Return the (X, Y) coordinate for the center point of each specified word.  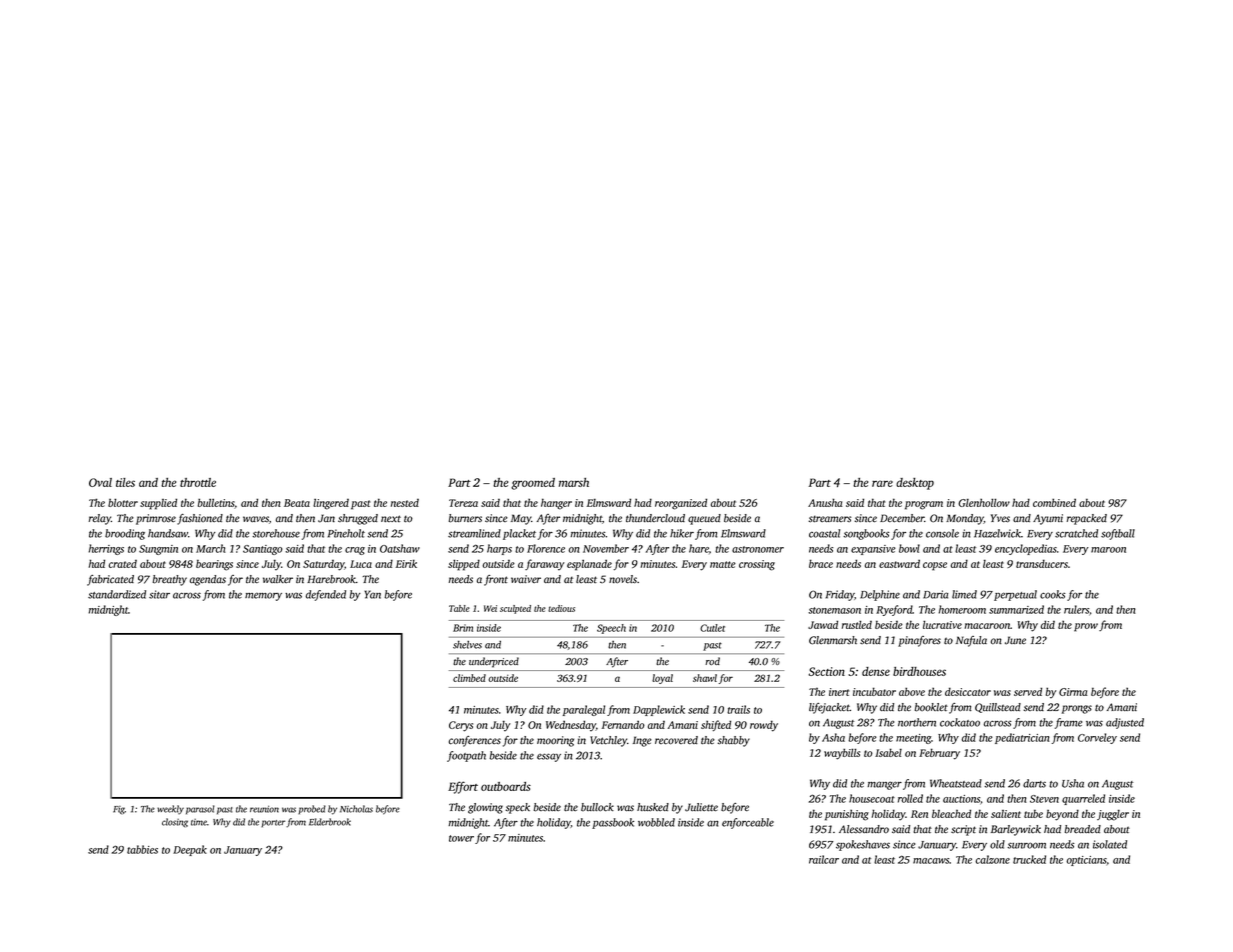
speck (517, 808)
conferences (475, 741)
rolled (910, 798)
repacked (1087, 519)
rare (882, 483)
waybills (842, 754)
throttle (198, 482)
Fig (119, 810)
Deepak (190, 850)
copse (935, 566)
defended (326, 595)
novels (623, 579)
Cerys (461, 726)
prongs (1077, 709)
